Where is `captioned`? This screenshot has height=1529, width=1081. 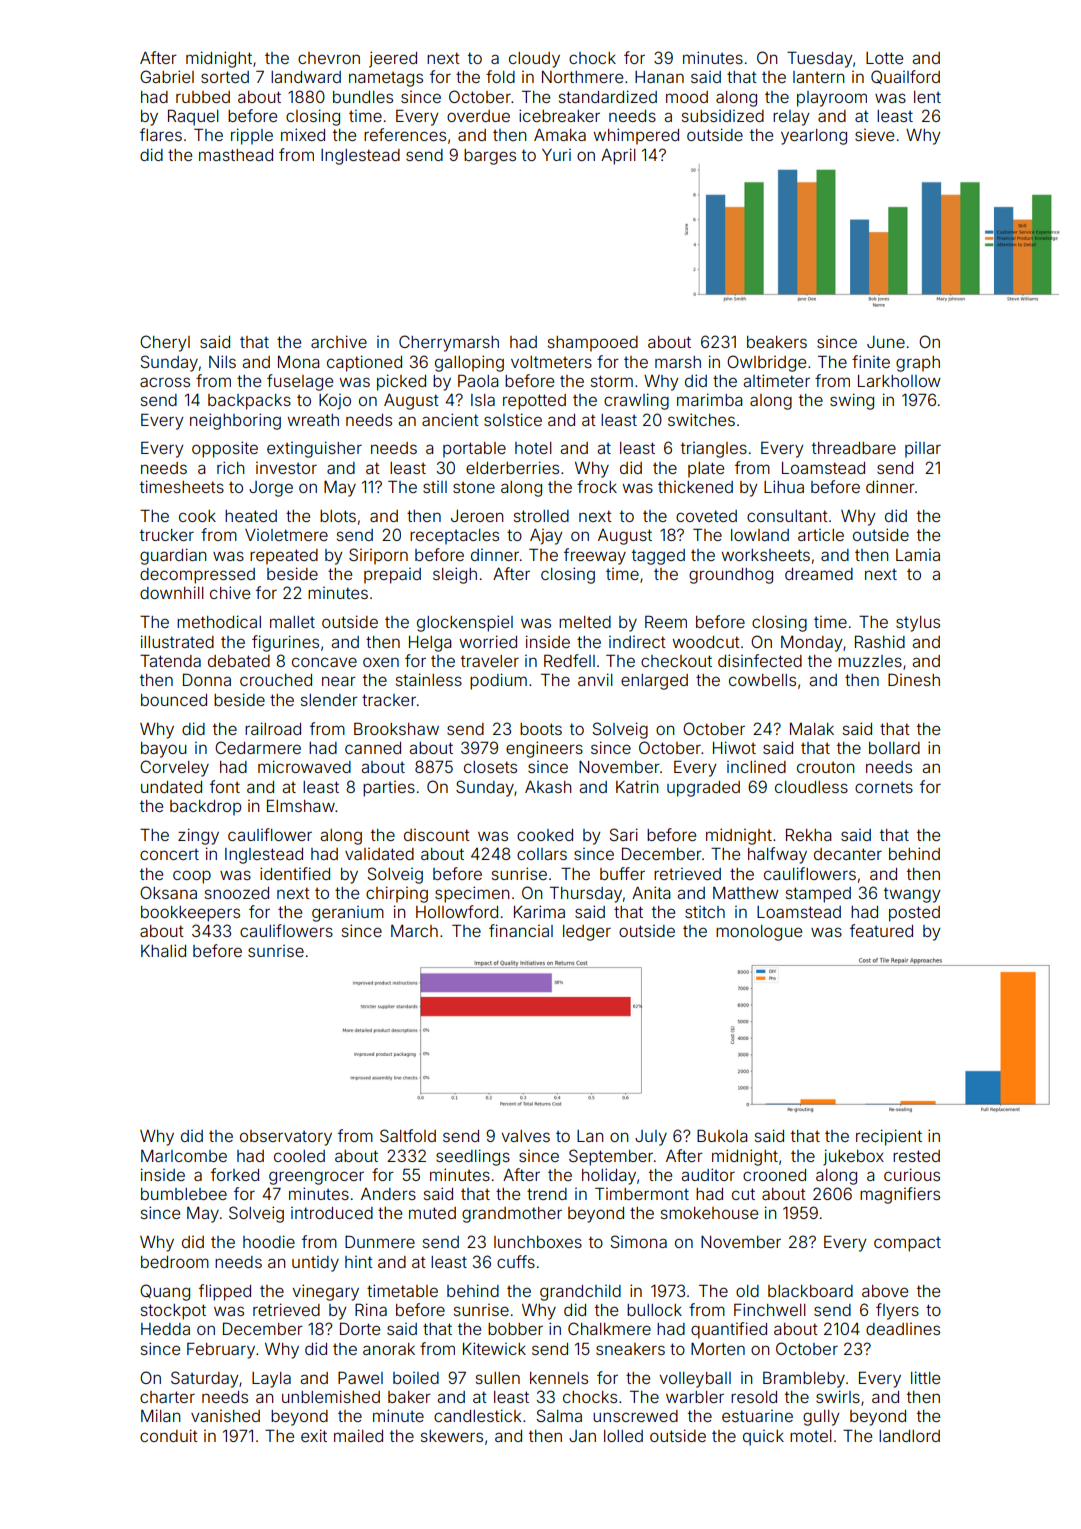 captioned is located at coordinates (364, 363).
